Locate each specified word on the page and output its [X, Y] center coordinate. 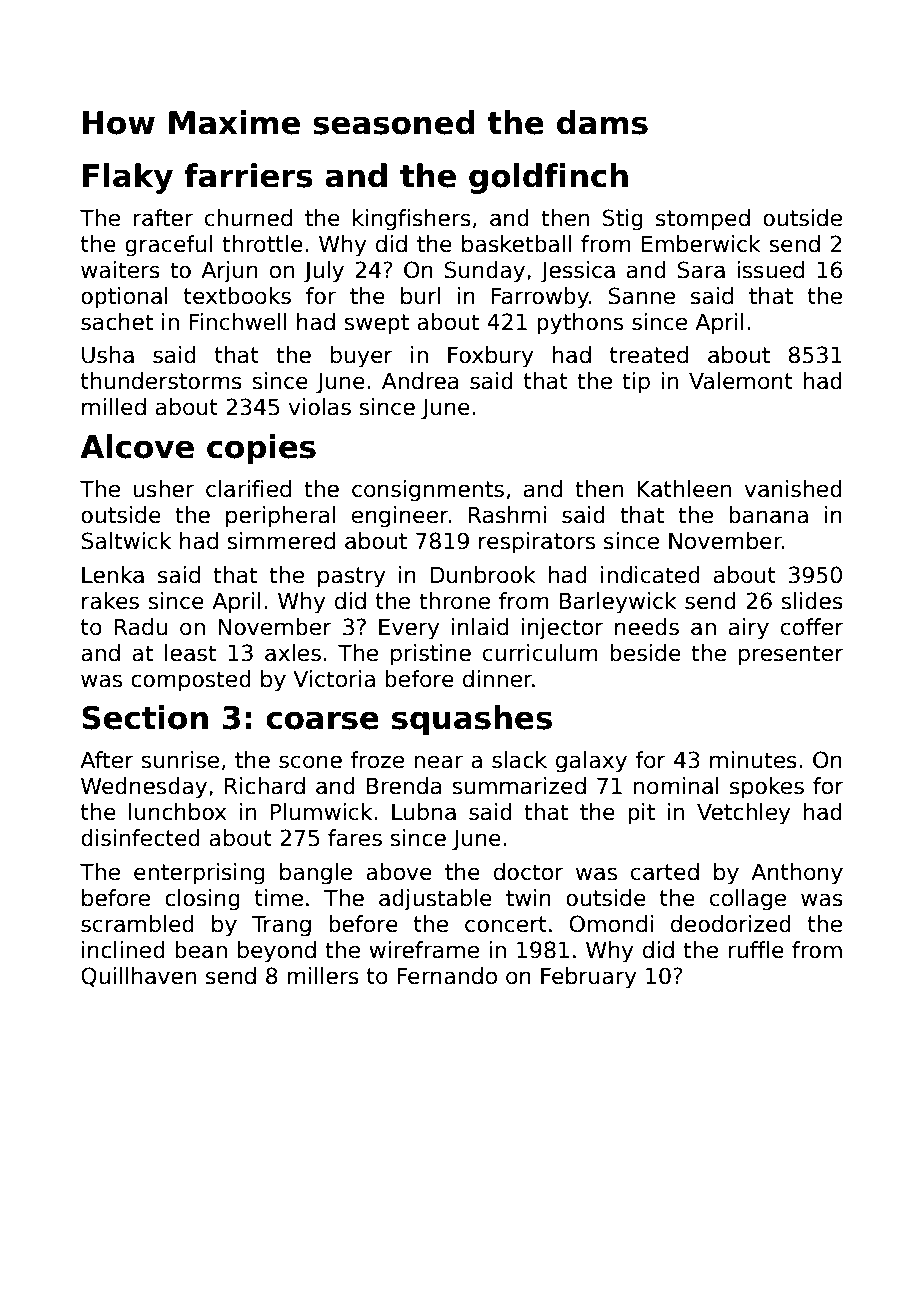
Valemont [741, 381]
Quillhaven [138, 977]
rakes [110, 601]
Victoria [334, 679]
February [589, 978]
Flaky [128, 178]
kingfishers [412, 220]
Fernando [447, 976]
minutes [753, 760]
